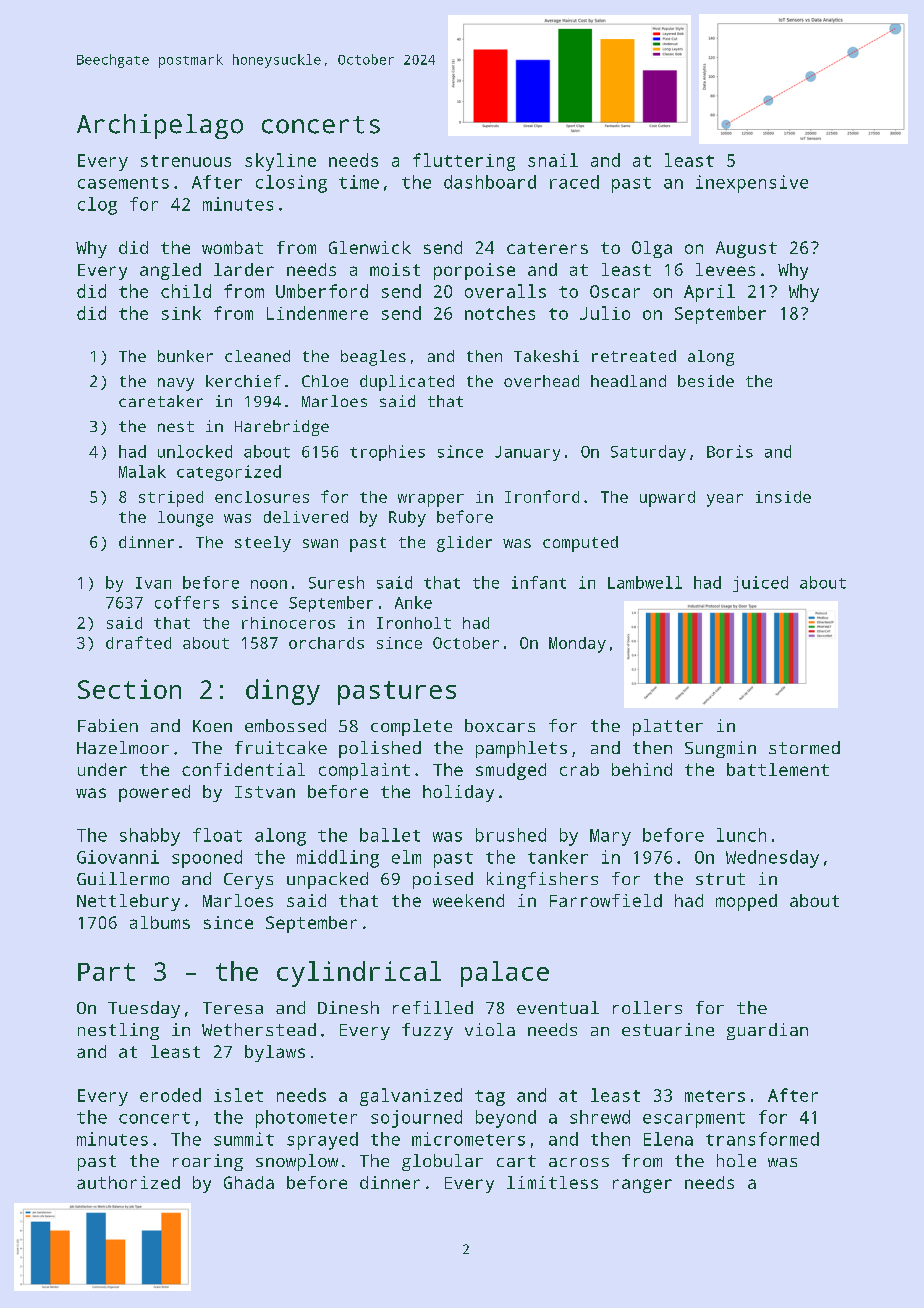  What do you see at coordinates (411, 727) in the screenshot?
I see `complete` at bounding box center [411, 727].
